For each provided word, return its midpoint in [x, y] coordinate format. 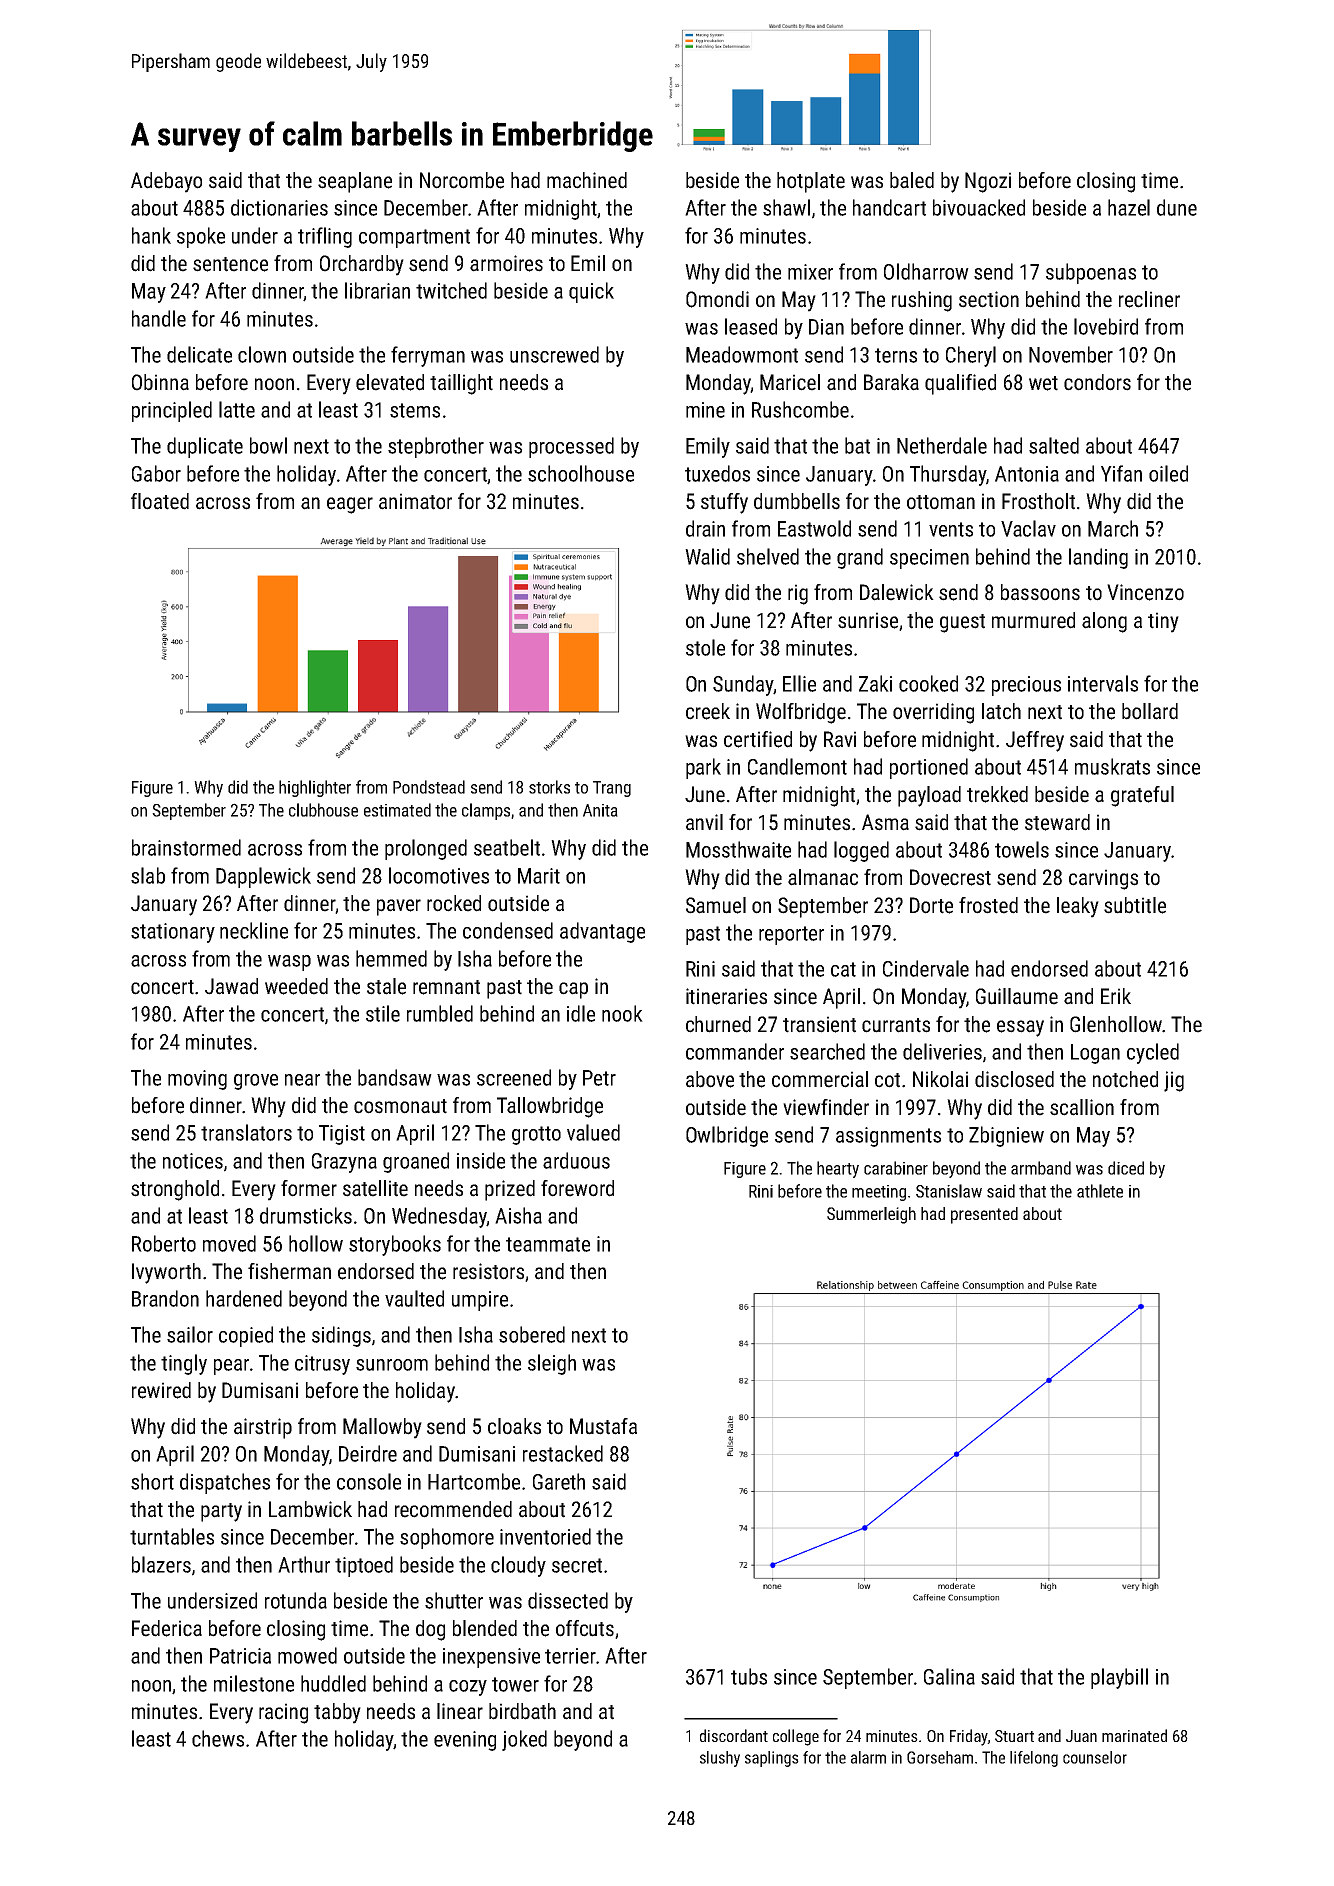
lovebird [1106, 326]
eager [350, 505]
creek [708, 711]
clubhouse [323, 810]
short [152, 1481]
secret [577, 1565]
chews [218, 1738]
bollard [1150, 711]
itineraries [726, 996]
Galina [949, 1676]
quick [591, 292]
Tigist [342, 1135]
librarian [377, 290]
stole [705, 647]
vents [951, 529]
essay [1020, 1028]
